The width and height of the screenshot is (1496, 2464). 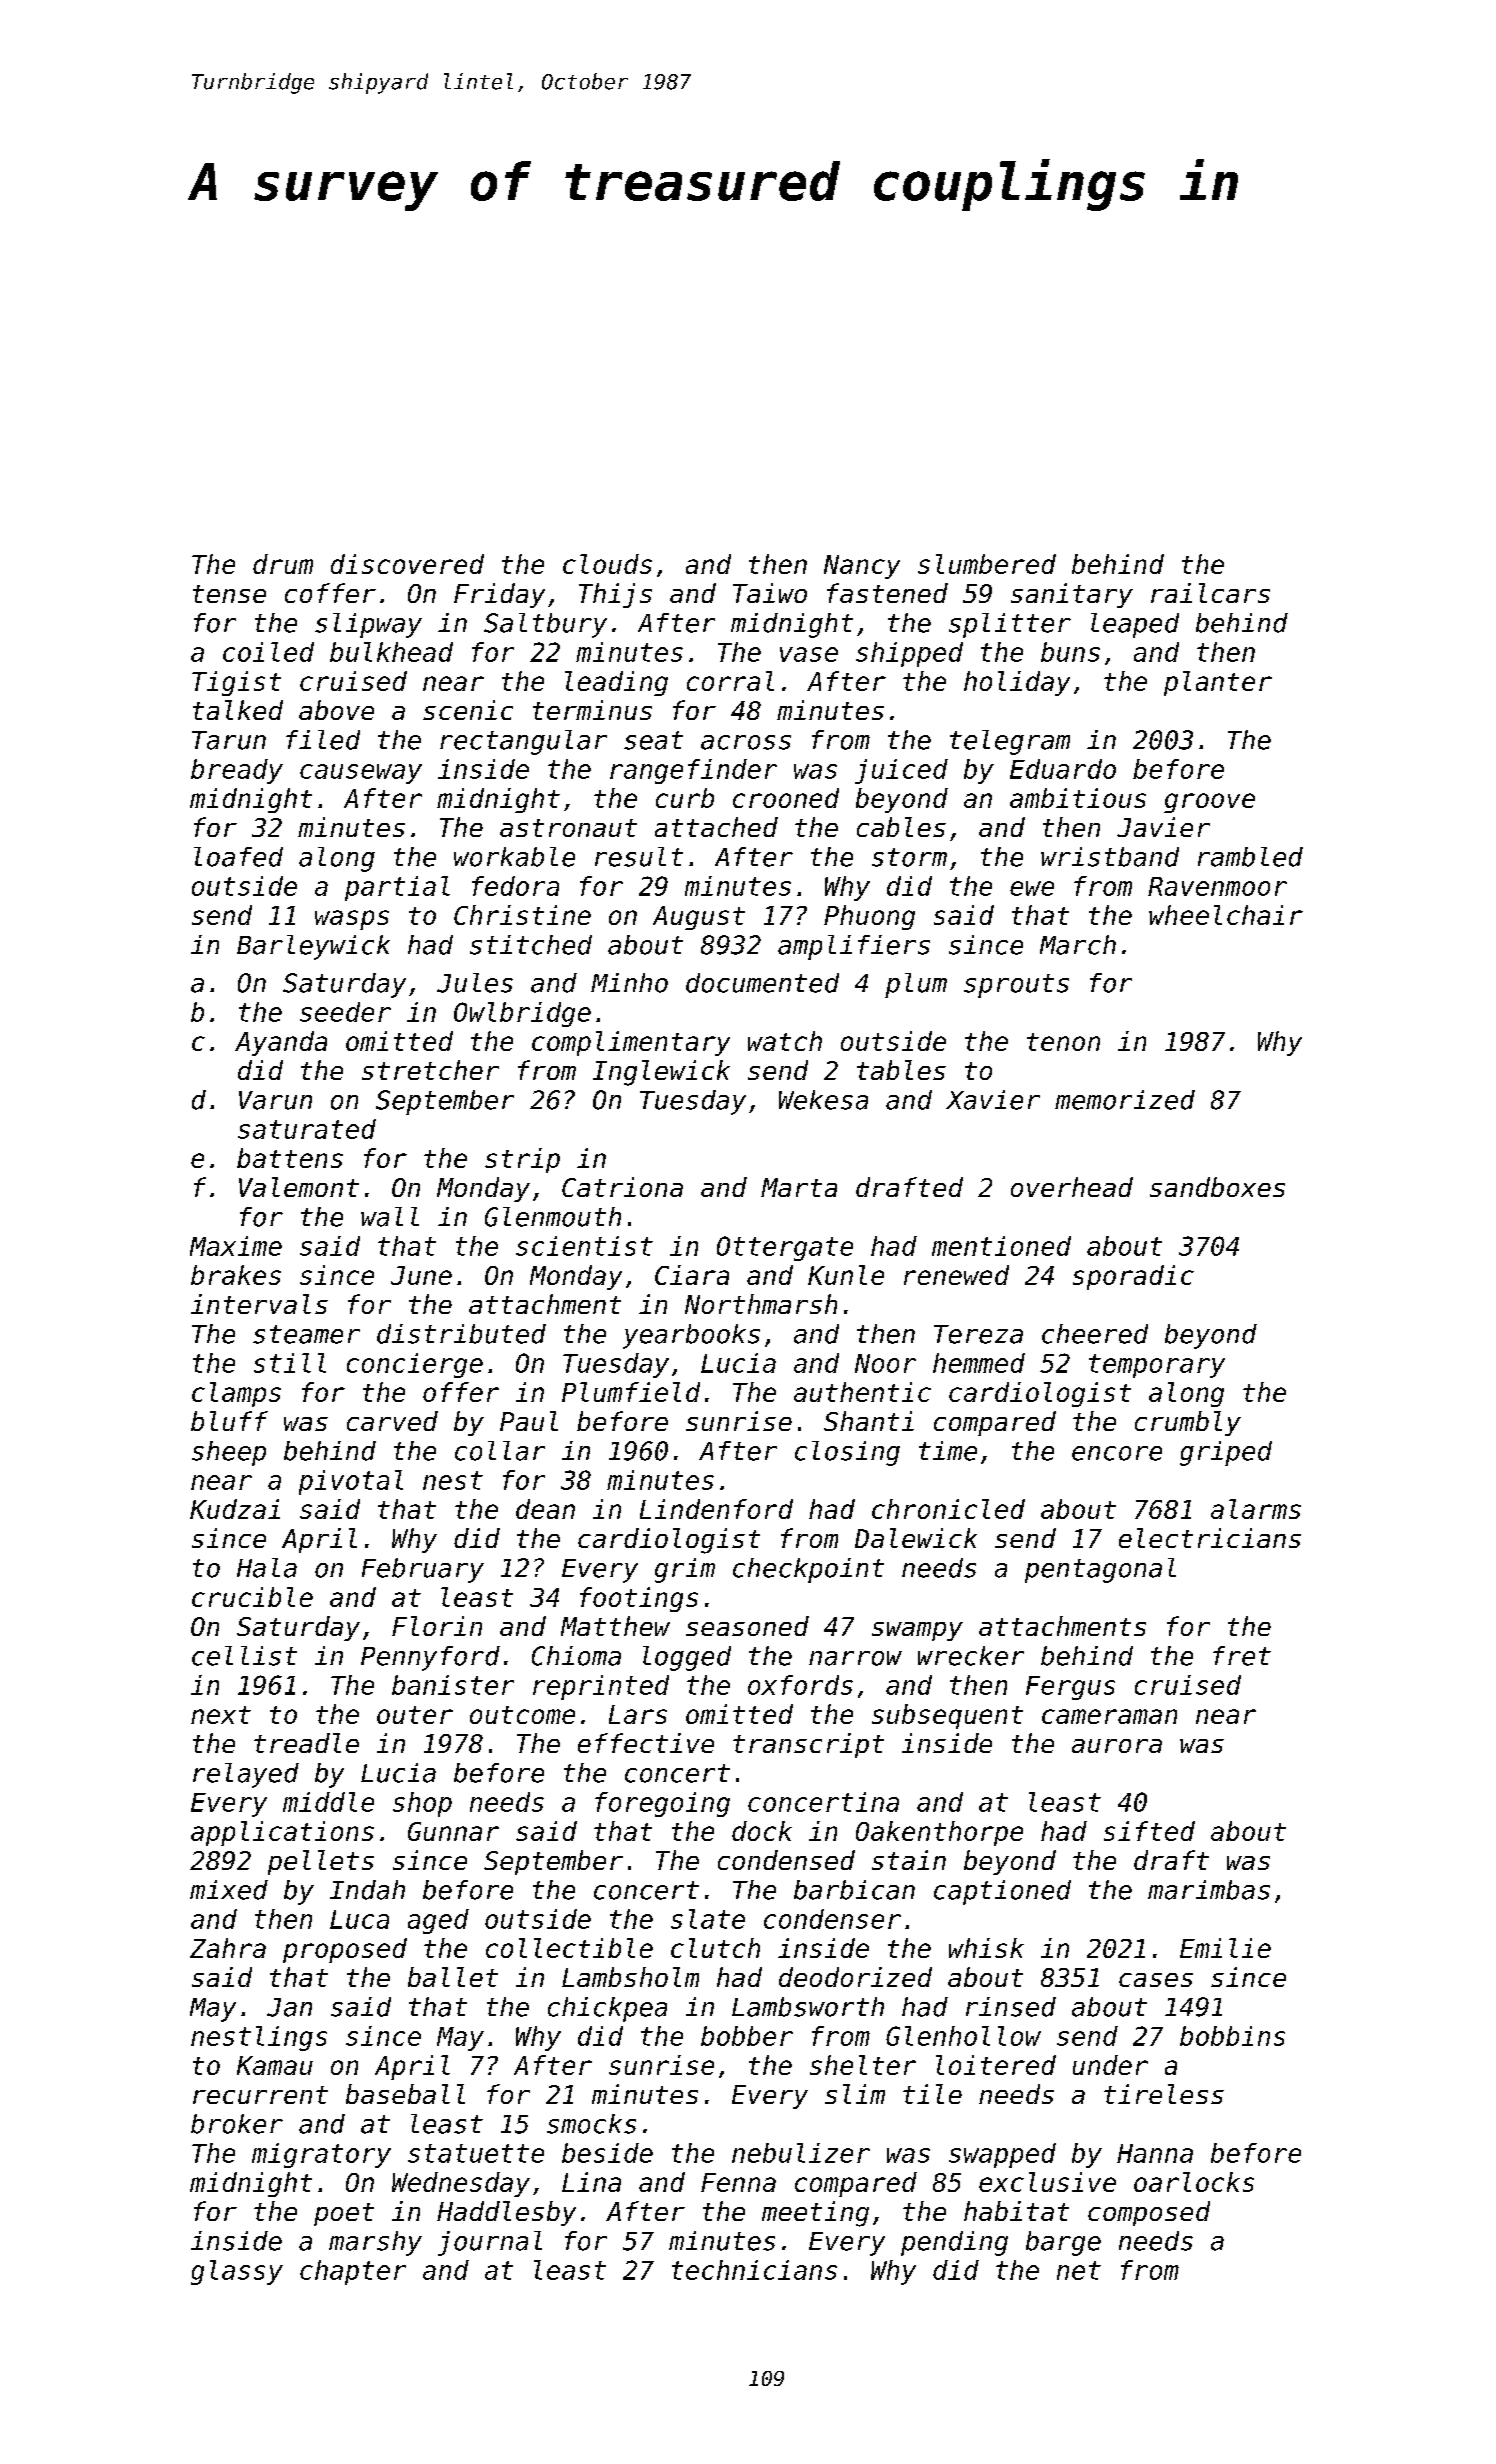 I want to click on talked, so click(x=238, y=710).
